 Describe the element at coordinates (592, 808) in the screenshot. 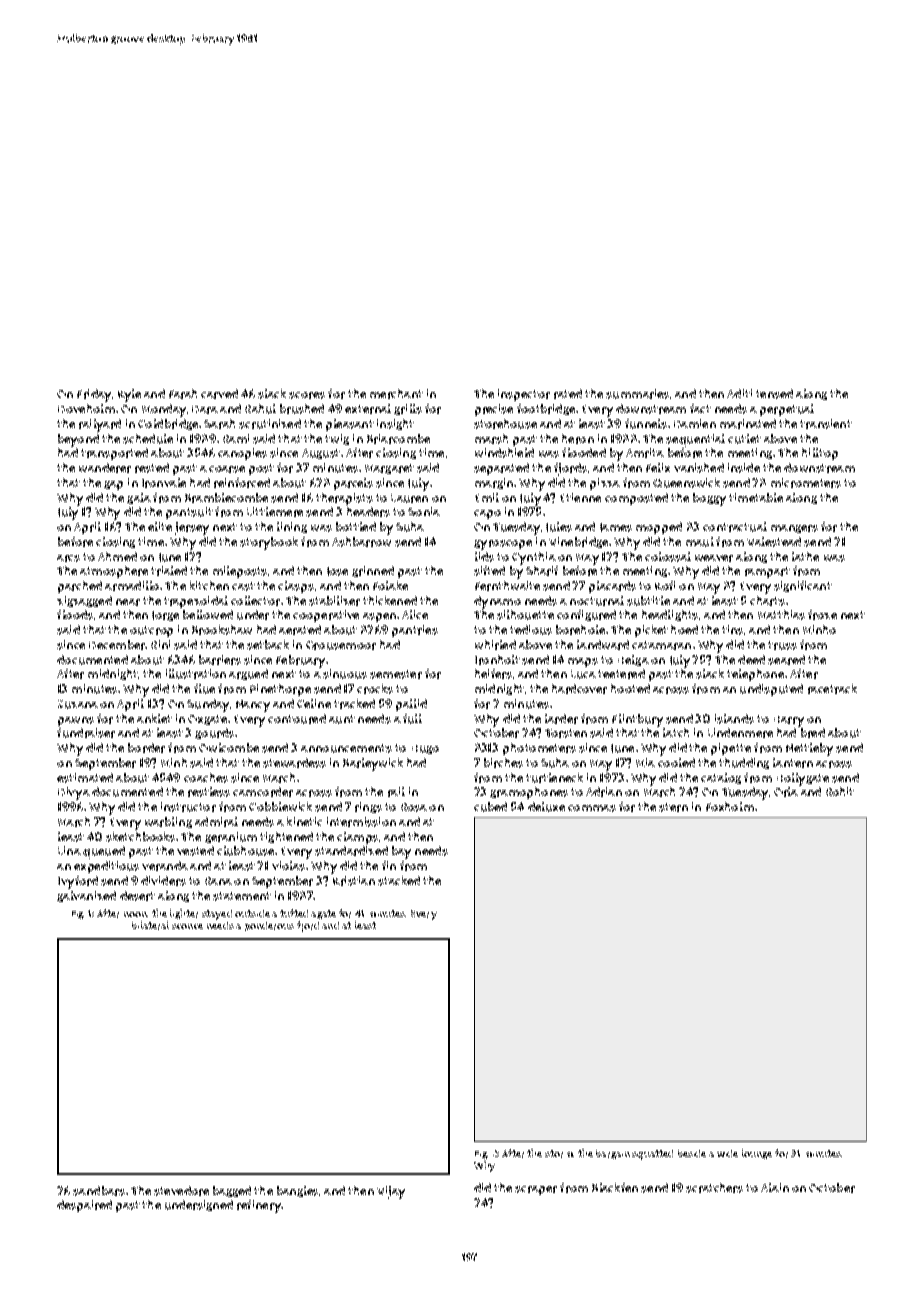

I see `commas` at that location.
